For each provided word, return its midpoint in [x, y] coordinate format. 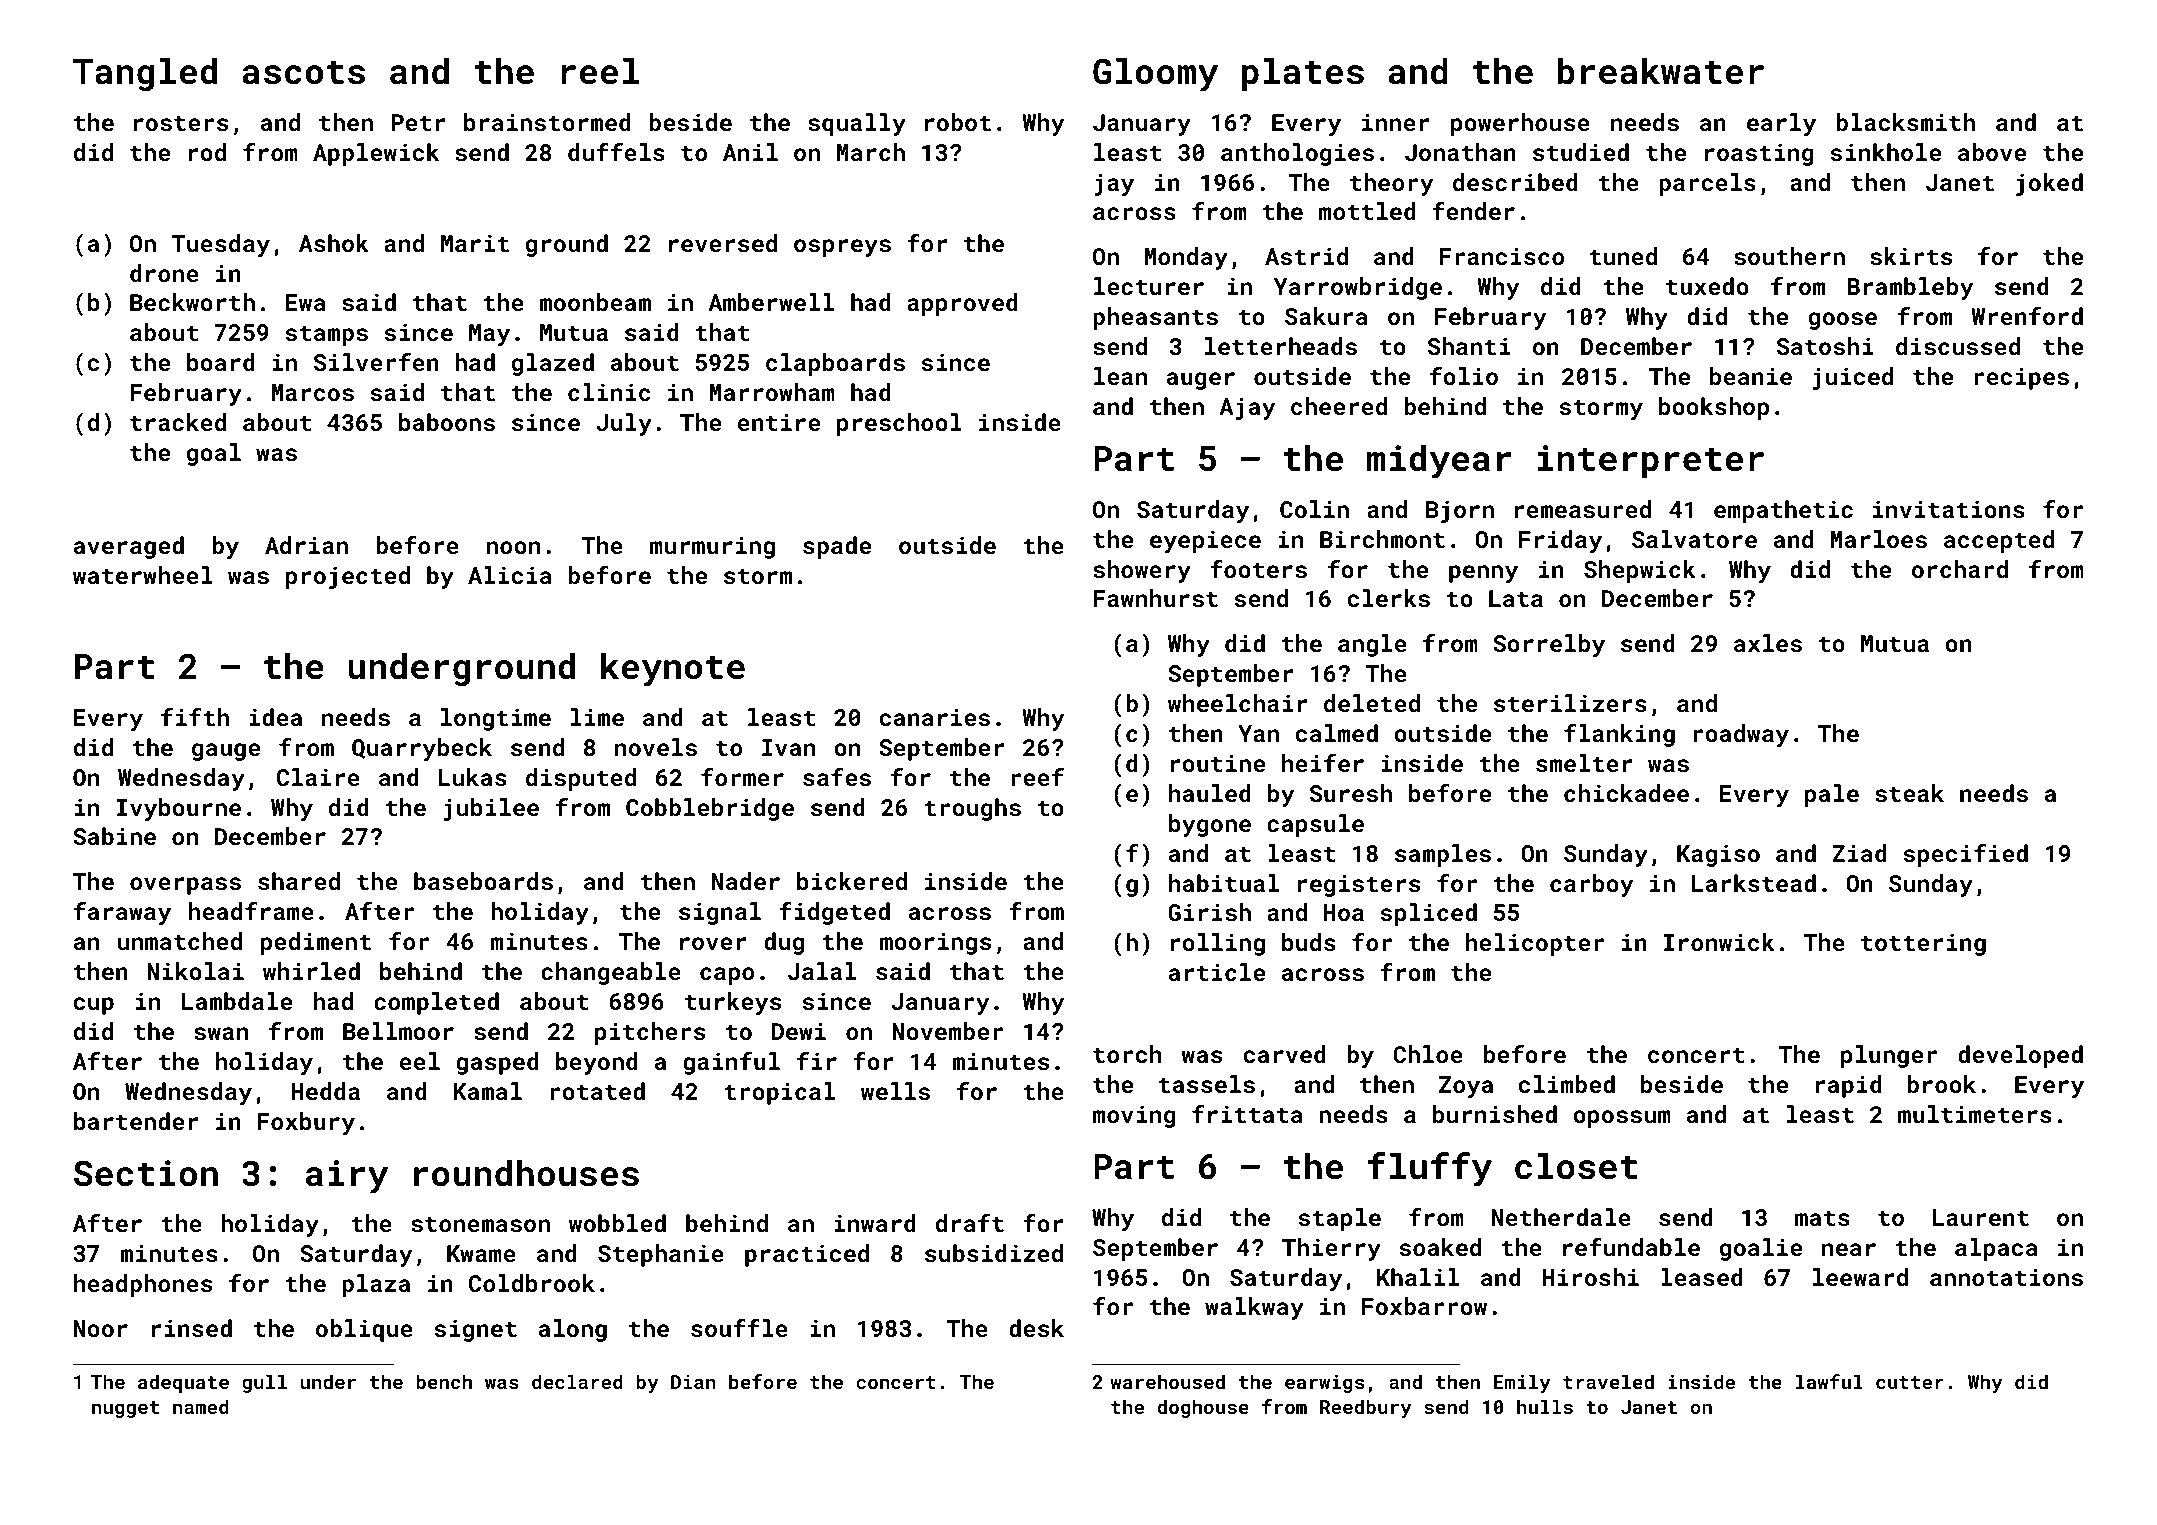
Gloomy [1155, 74]
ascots [304, 73]
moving [1134, 1116]
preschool [899, 424]
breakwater [1661, 71]
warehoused [1167, 1381]
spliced [1428, 914]
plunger [1889, 1056]
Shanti [1469, 346]
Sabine [114, 836]
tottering [1923, 944]
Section [146, 1173]
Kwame [481, 1253]
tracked [178, 422]
